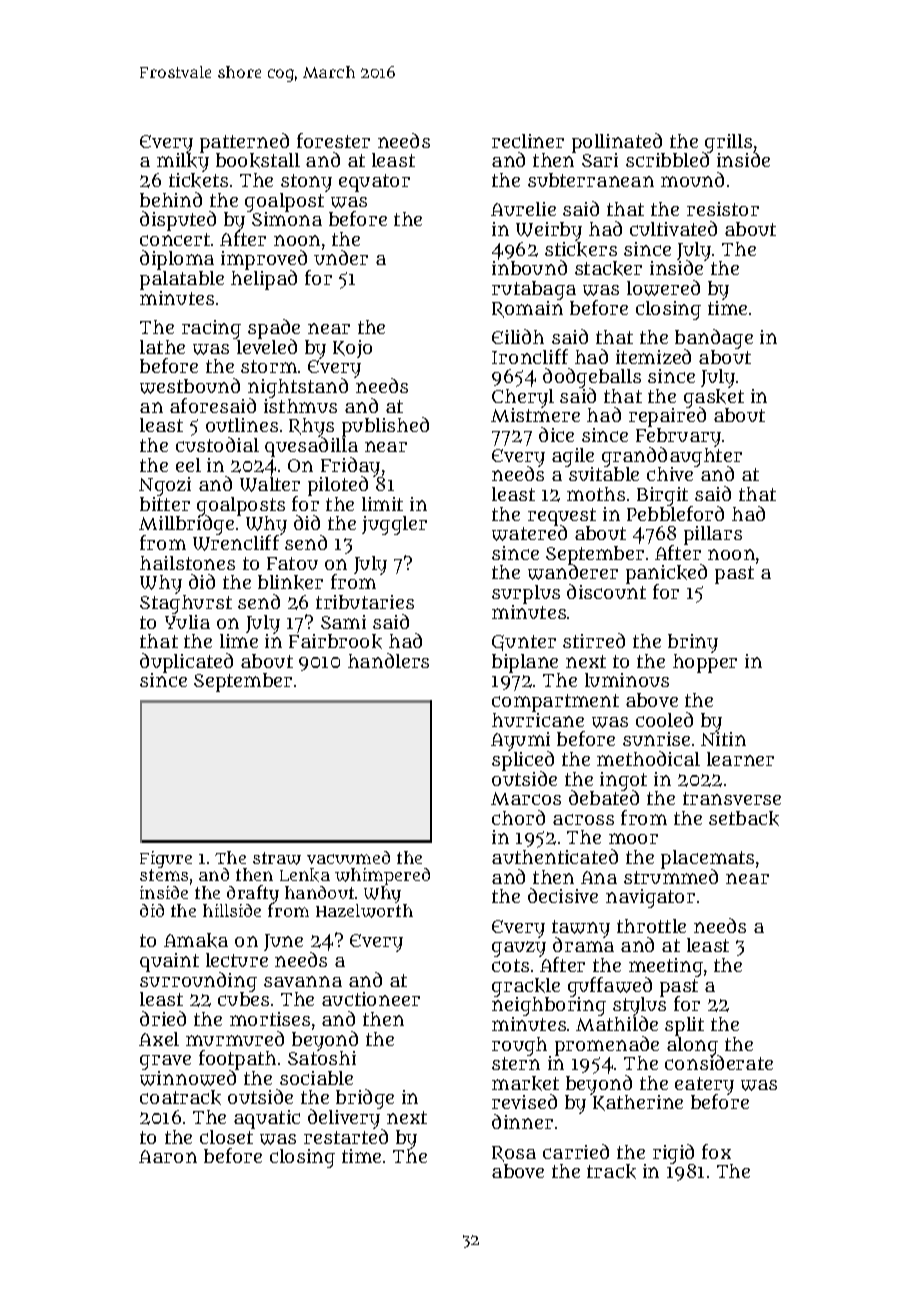 Image resolution: width=924 pixels, height=1311 pixels. I want to click on Aaron, so click(168, 1156).
